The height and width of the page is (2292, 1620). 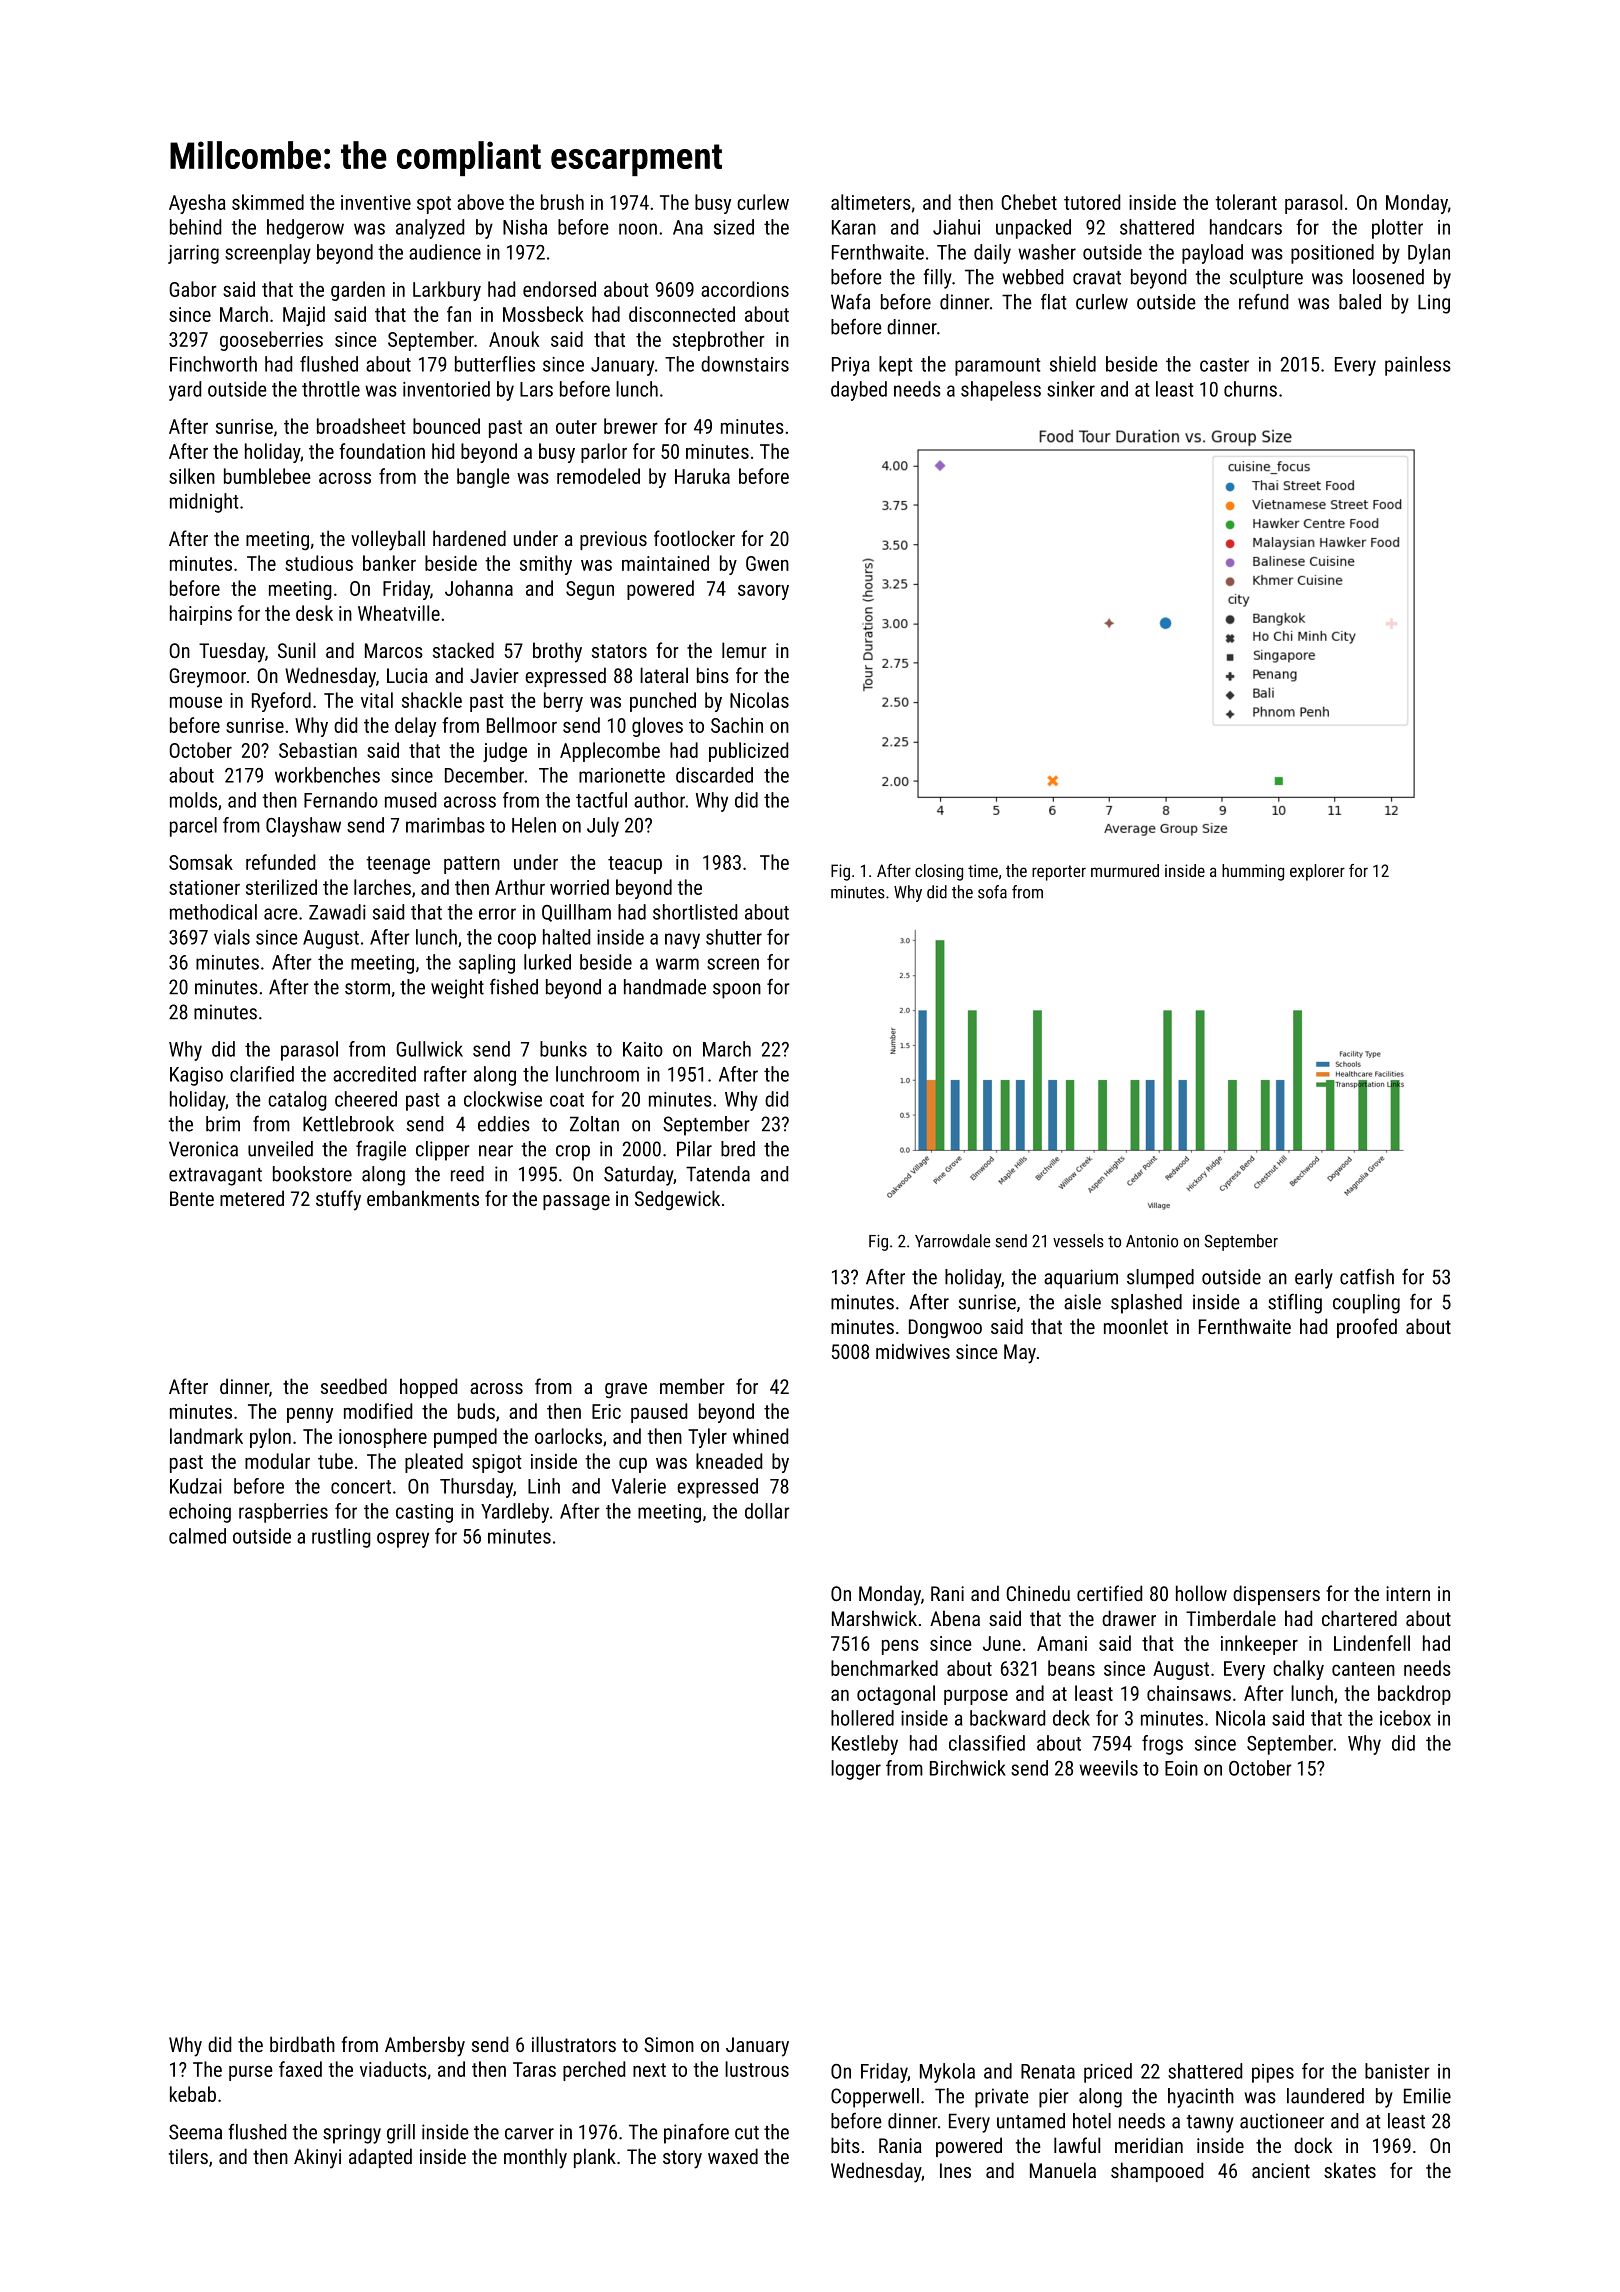 What do you see at coordinates (1149, 2145) in the page?
I see `meridian` at bounding box center [1149, 2145].
